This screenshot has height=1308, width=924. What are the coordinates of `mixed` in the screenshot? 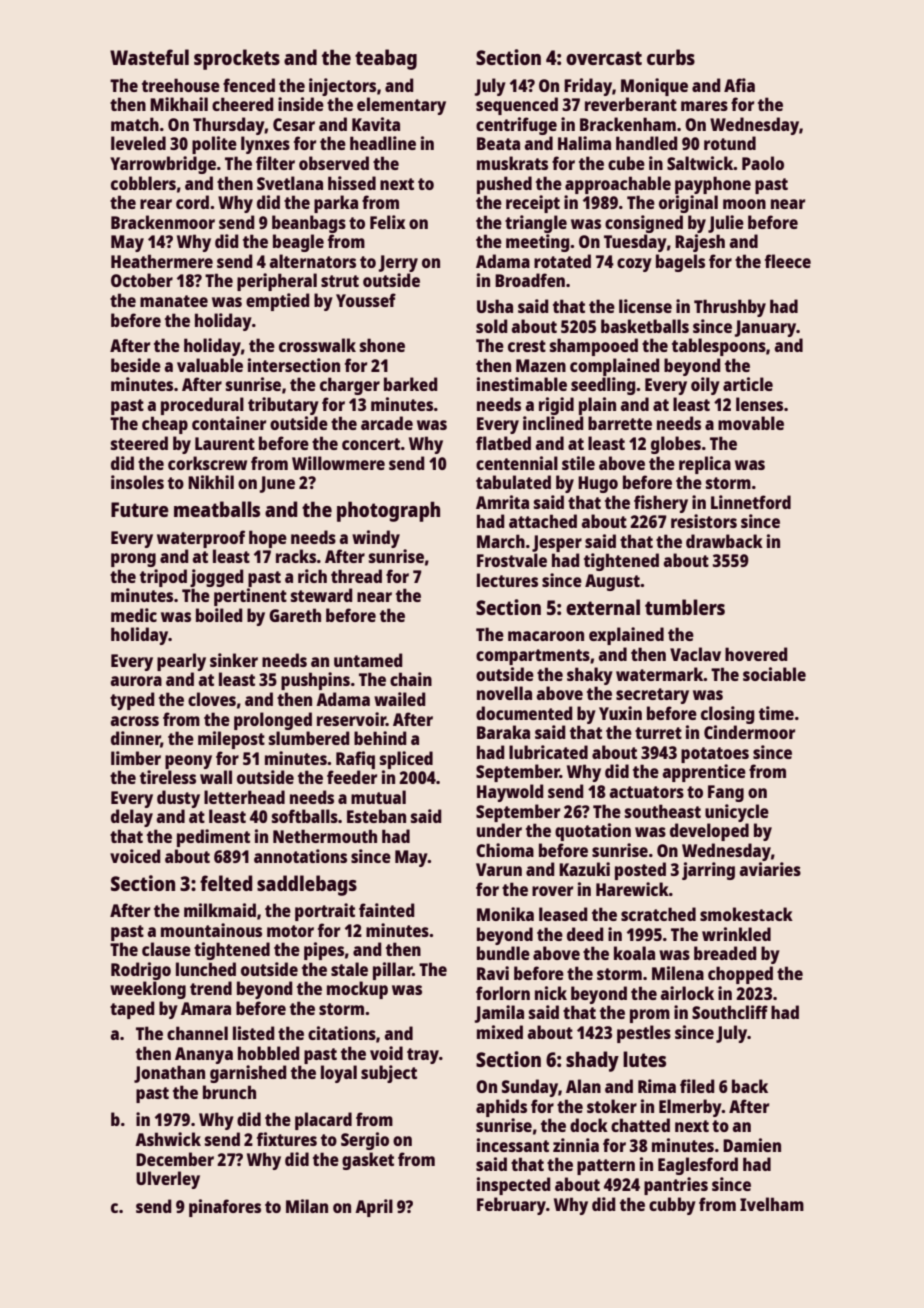 It's located at (500, 1032).
